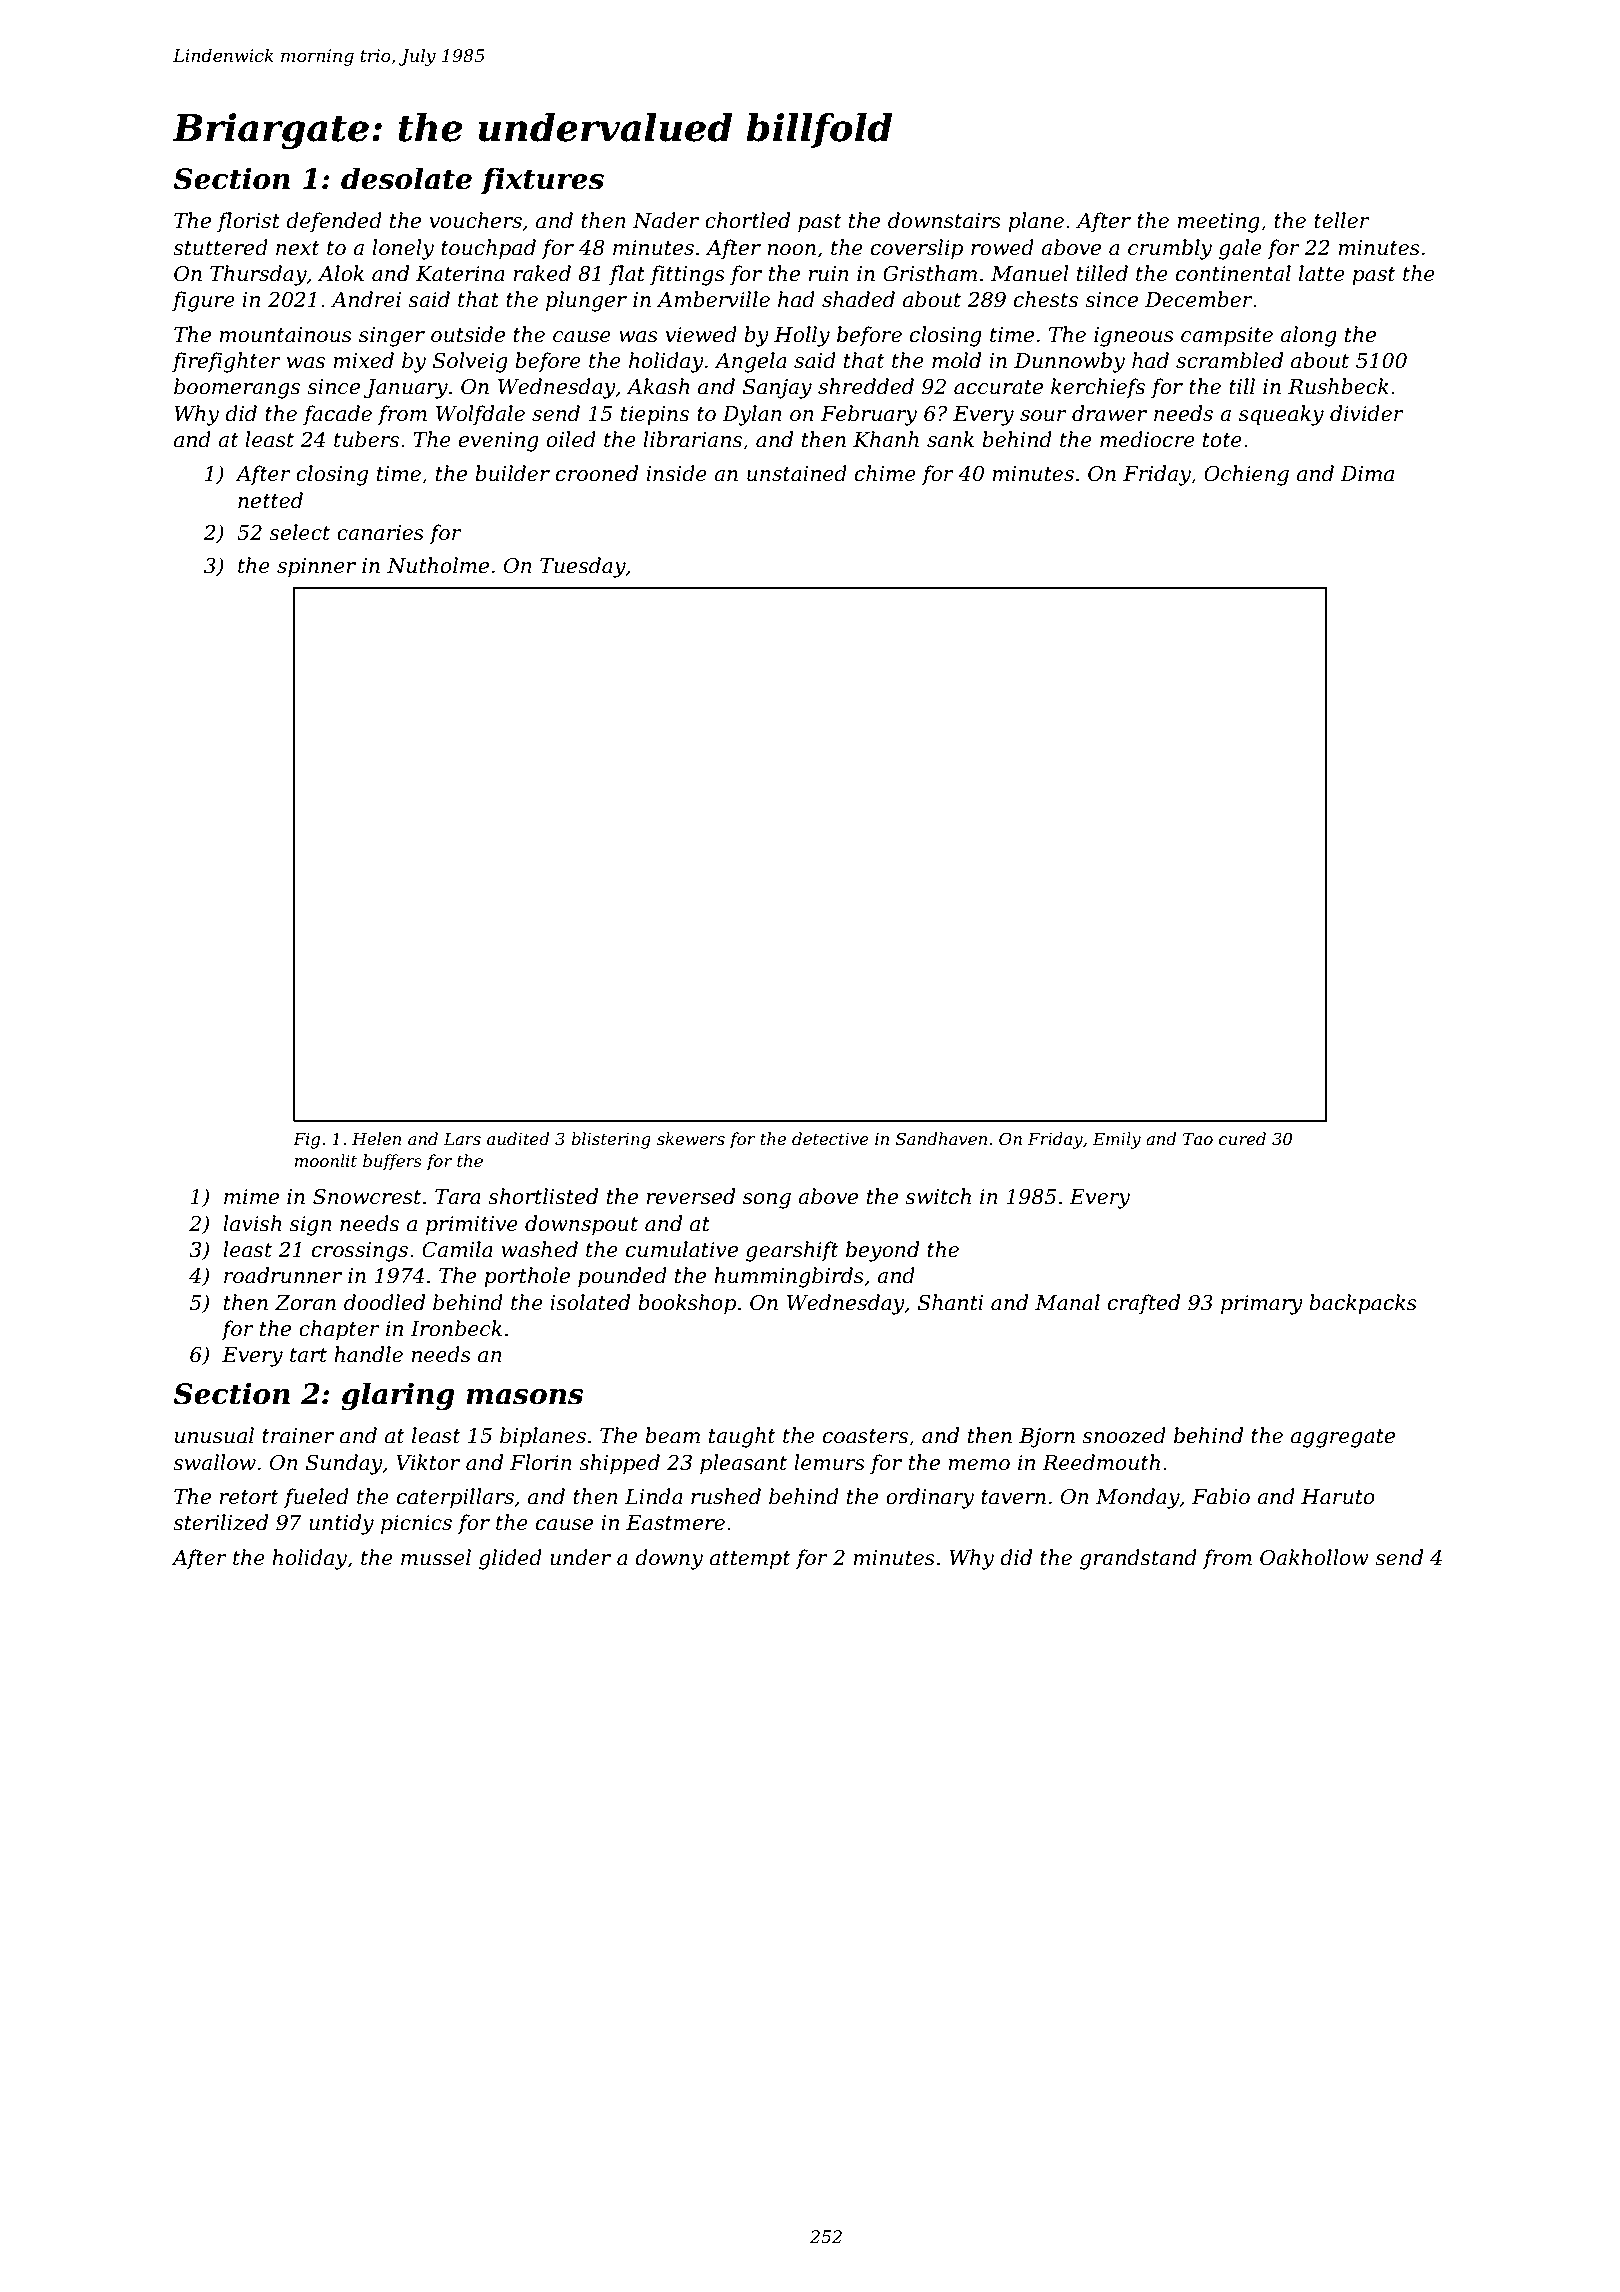 The image size is (1620, 2292). What do you see at coordinates (1367, 474) in the document?
I see `Dima` at bounding box center [1367, 474].
